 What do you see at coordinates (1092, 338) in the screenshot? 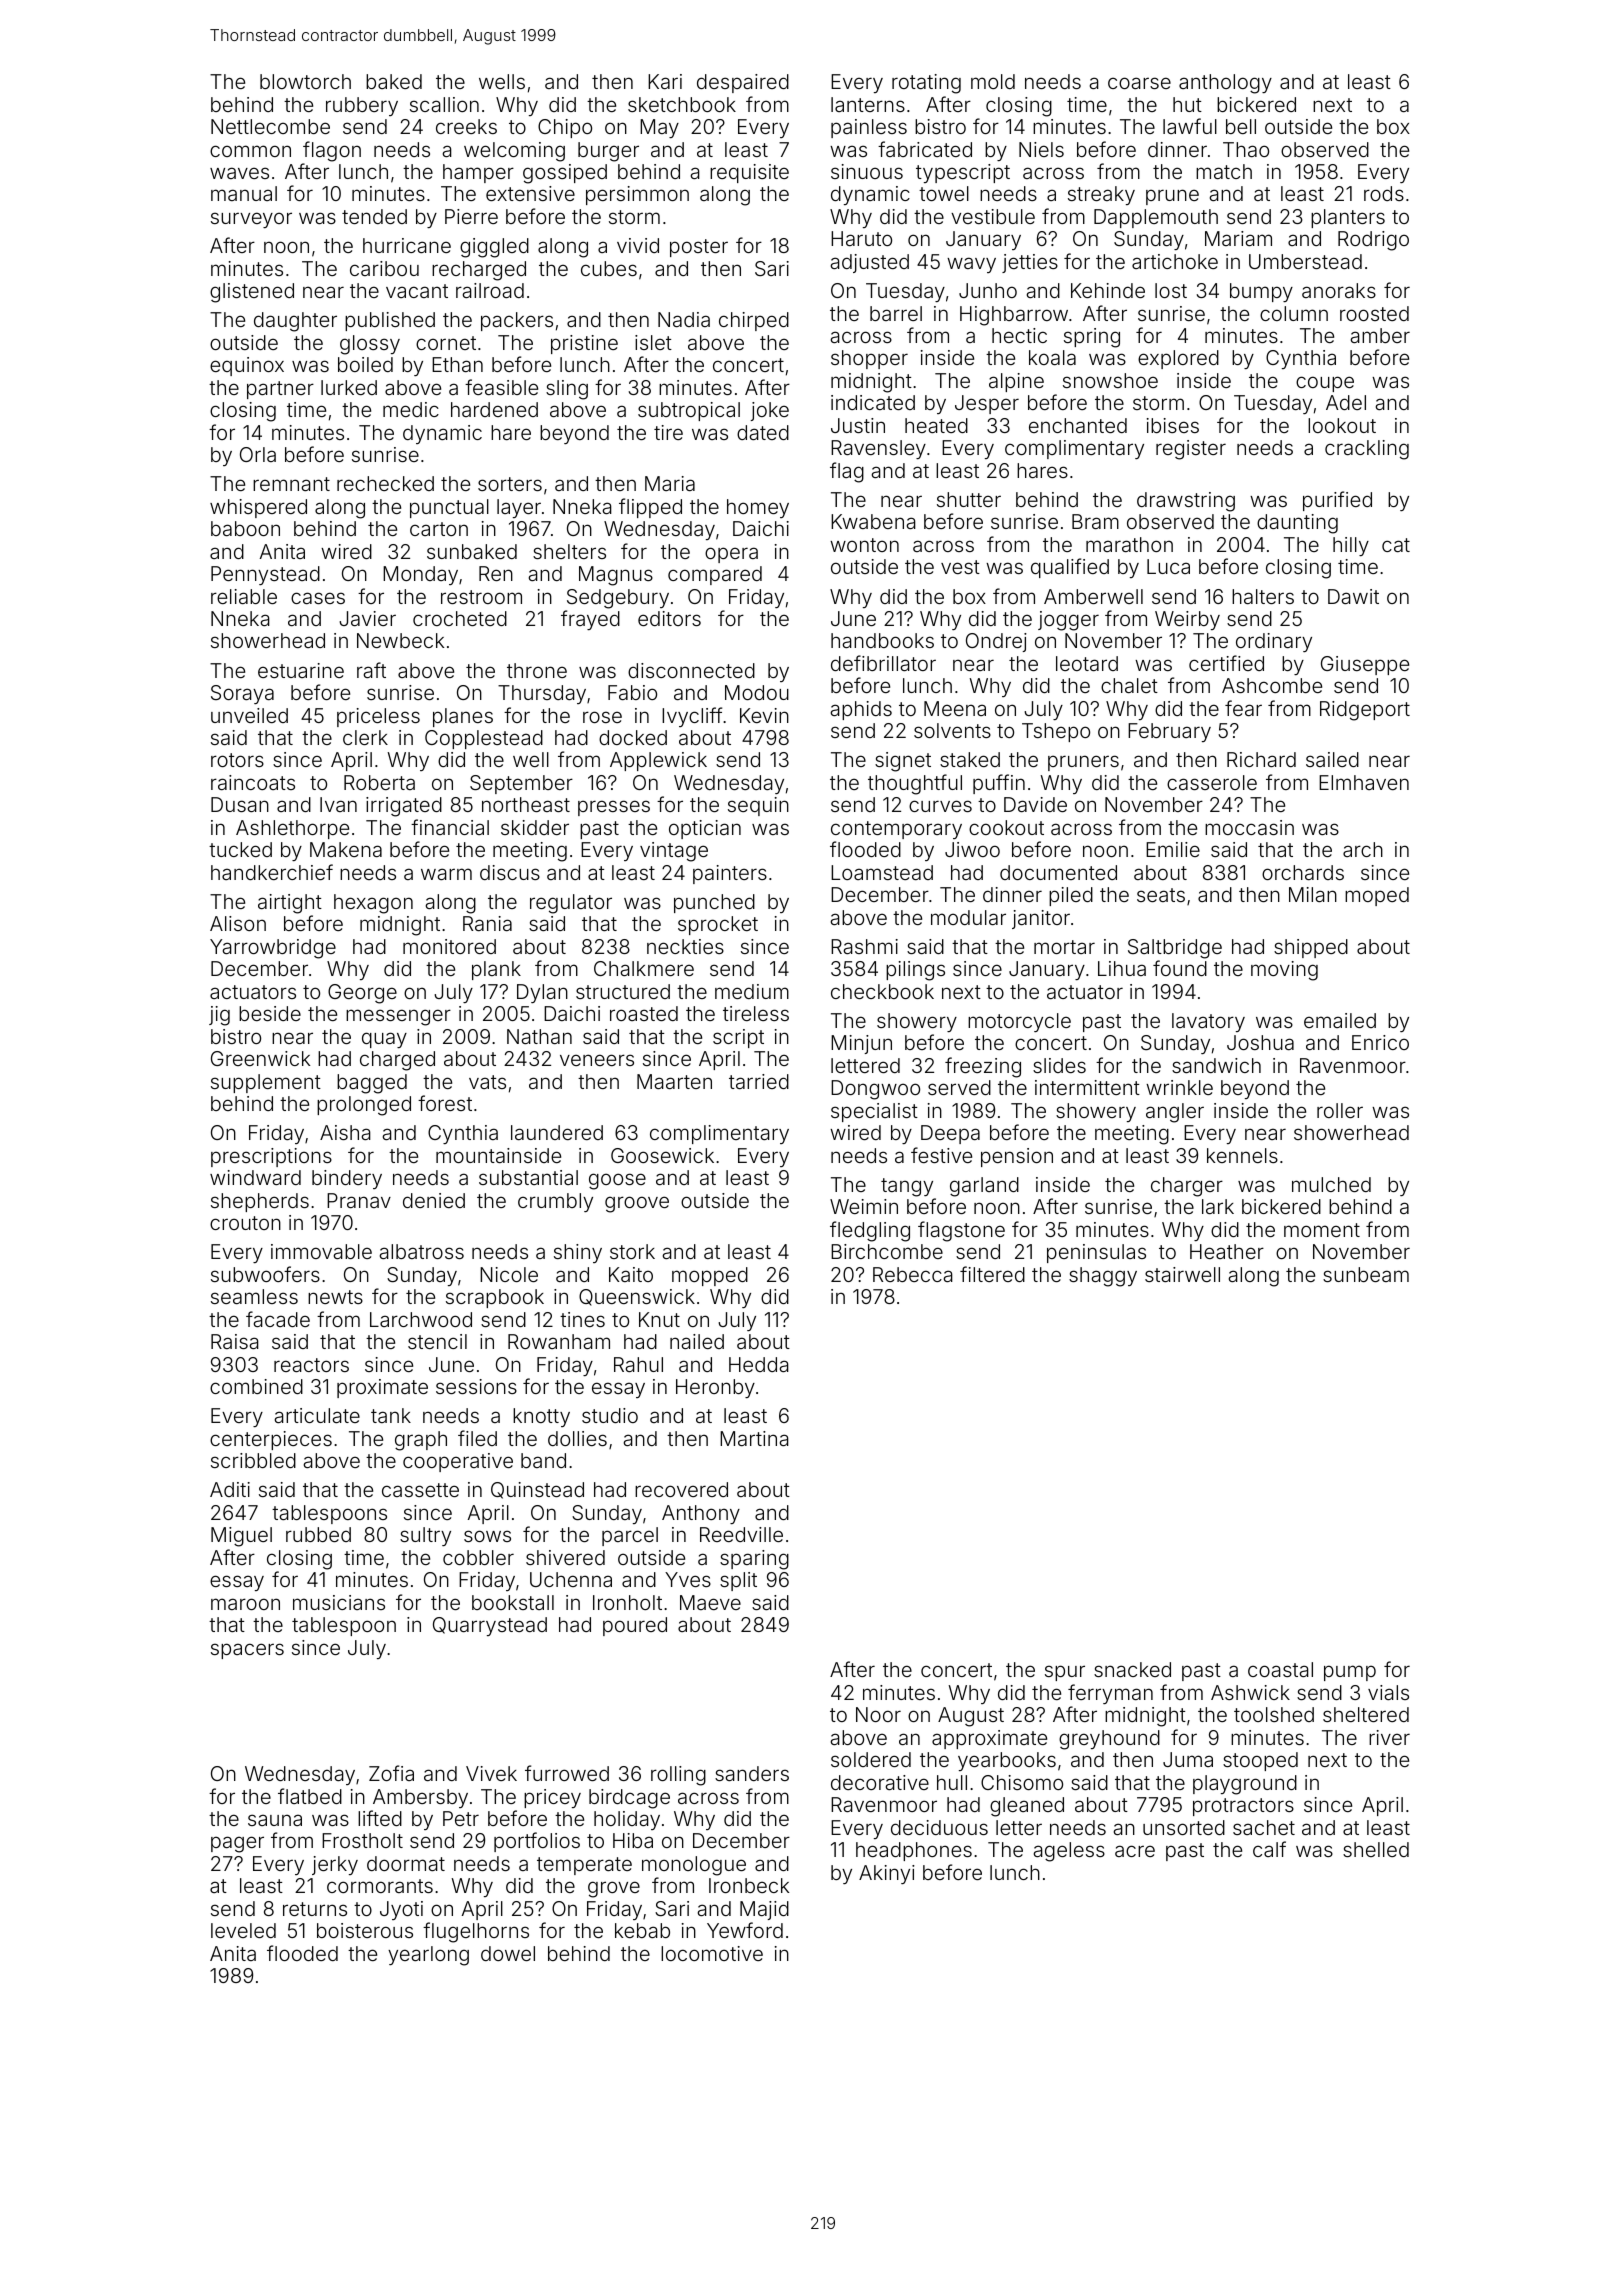
I see `spring` at bounding box center [1092, 338].
